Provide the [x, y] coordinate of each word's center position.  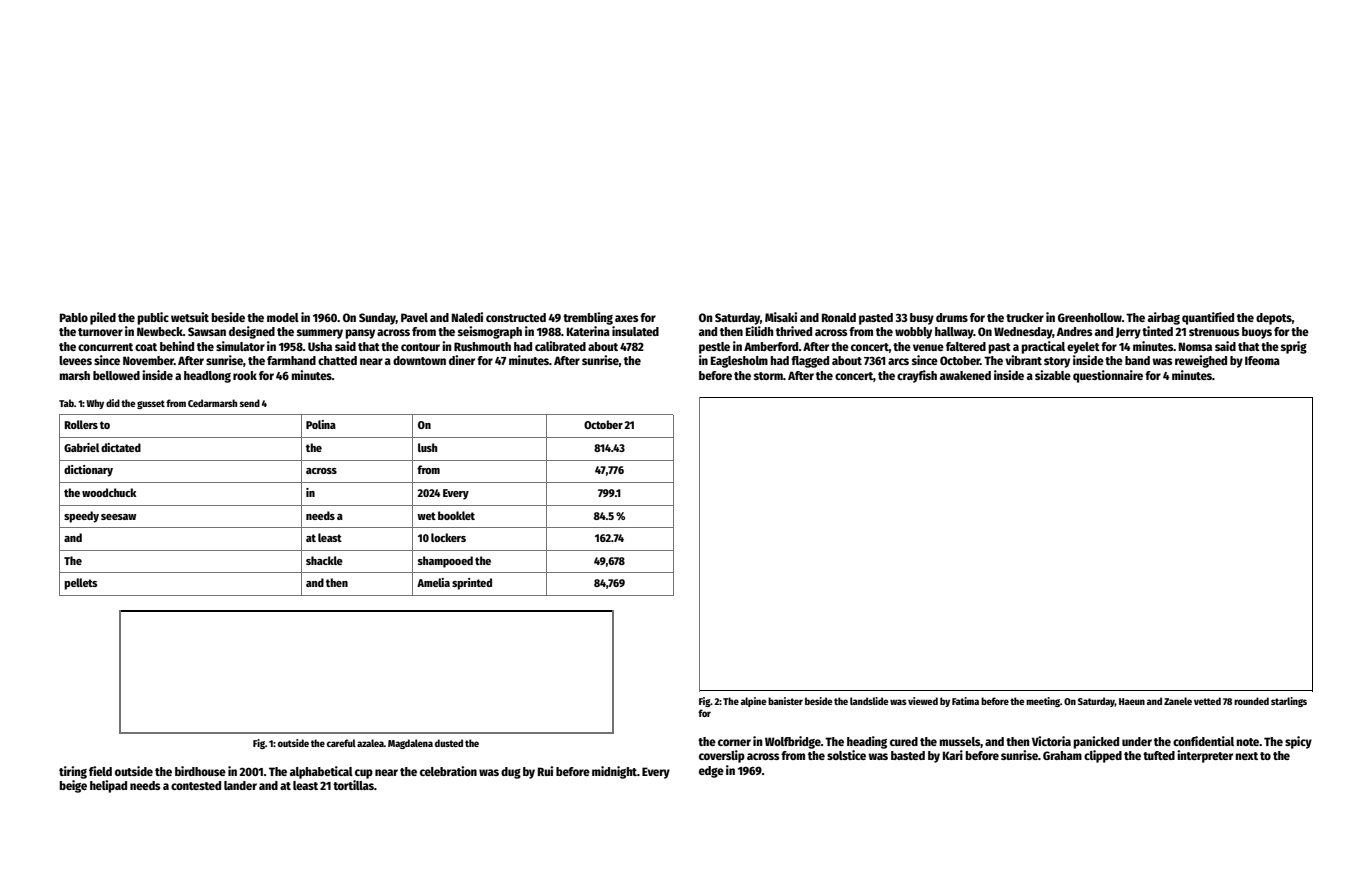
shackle [324, 560]
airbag [1164, 318]
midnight [614, 772]
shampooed [445, 562]
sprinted [472, 584]
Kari [953, 755]
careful [341, 743]
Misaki [781, 317]
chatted [337, 360]
